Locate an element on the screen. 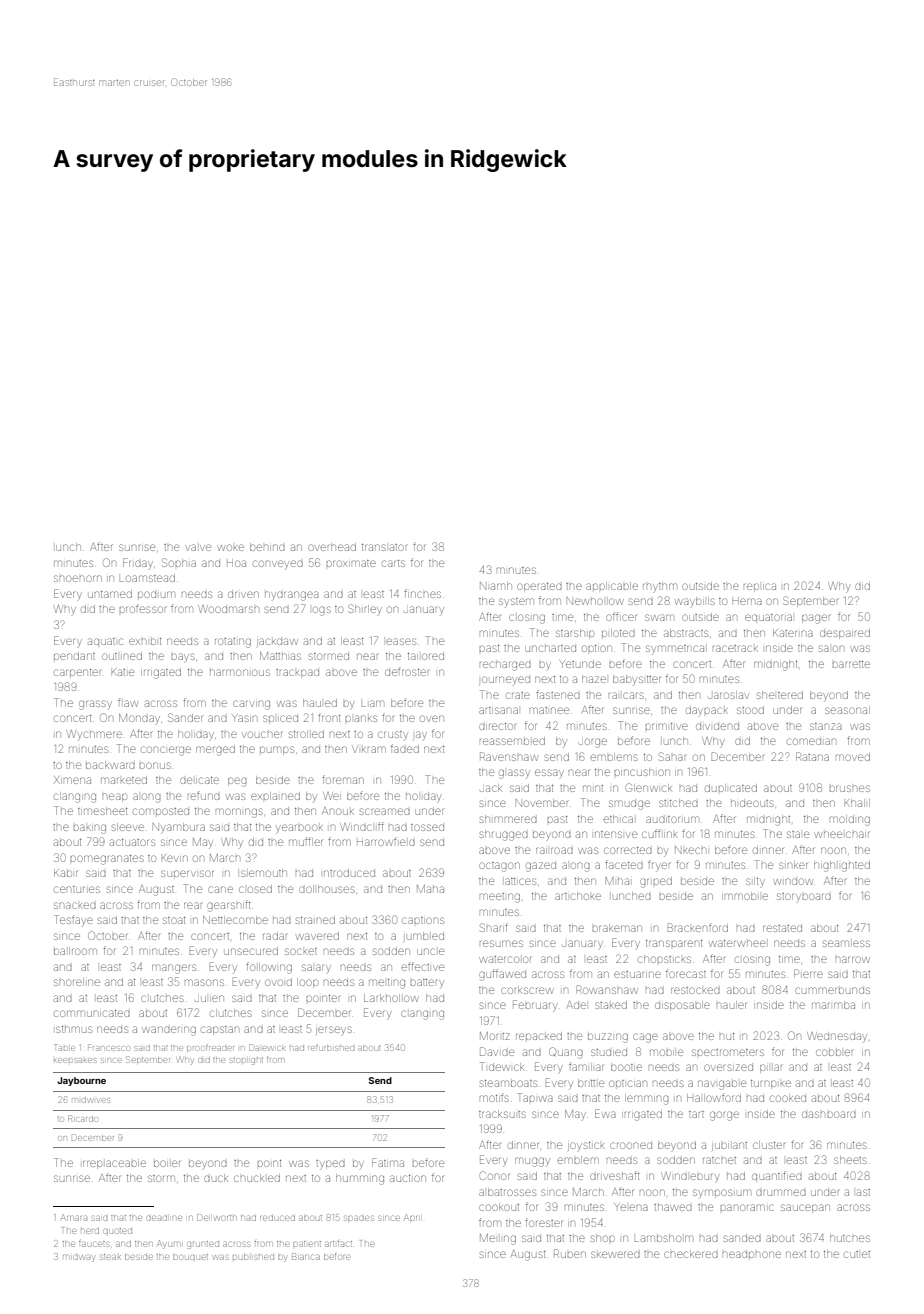 This screenshot has height=1314, width=924. translator is located at coordinates (384, 547).
